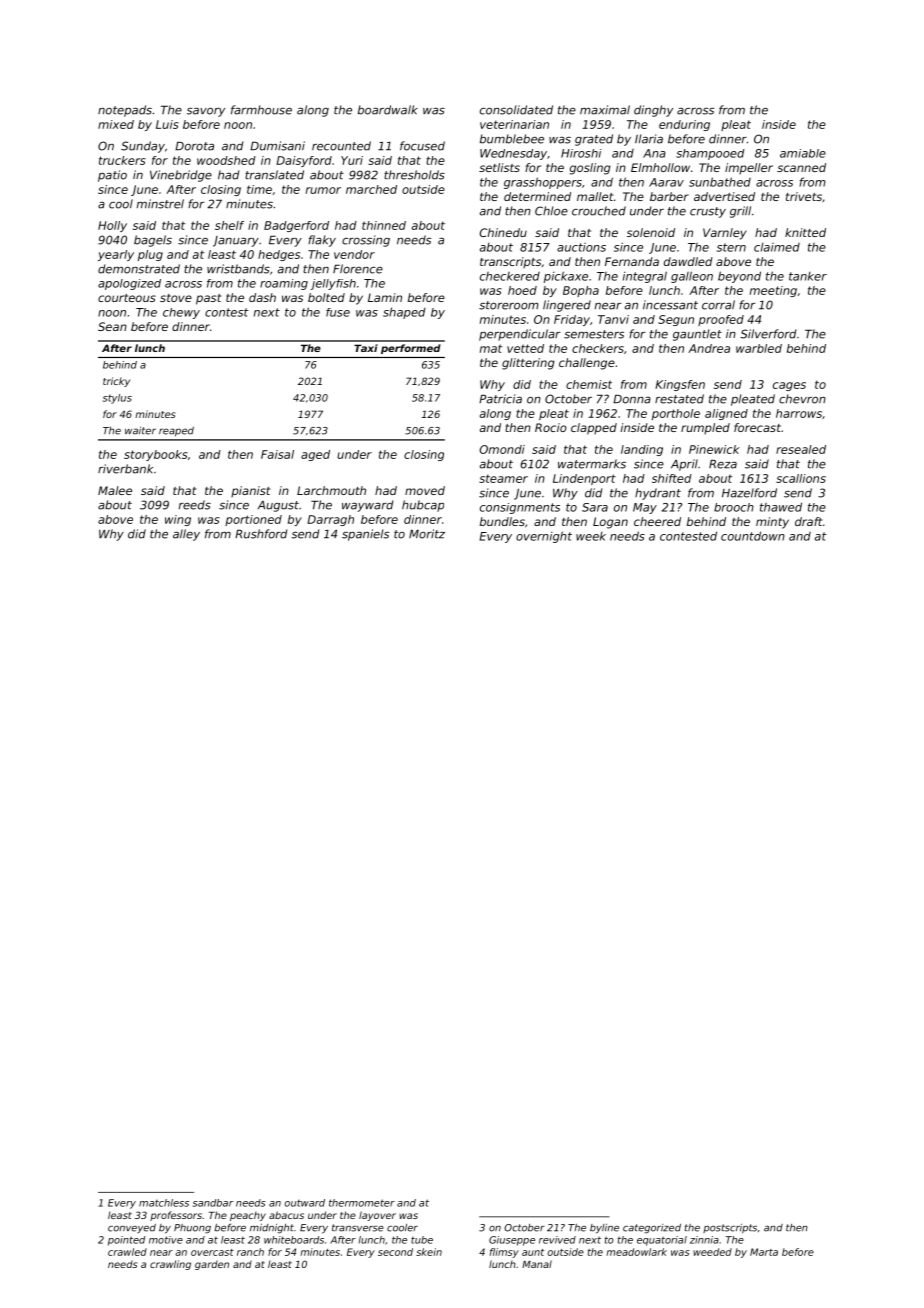 Image resolution: width=924 pixels, height=1308 pixels. Describe the element at coordinates (422, 146) in the screenshot. I see `focused` at that location.
